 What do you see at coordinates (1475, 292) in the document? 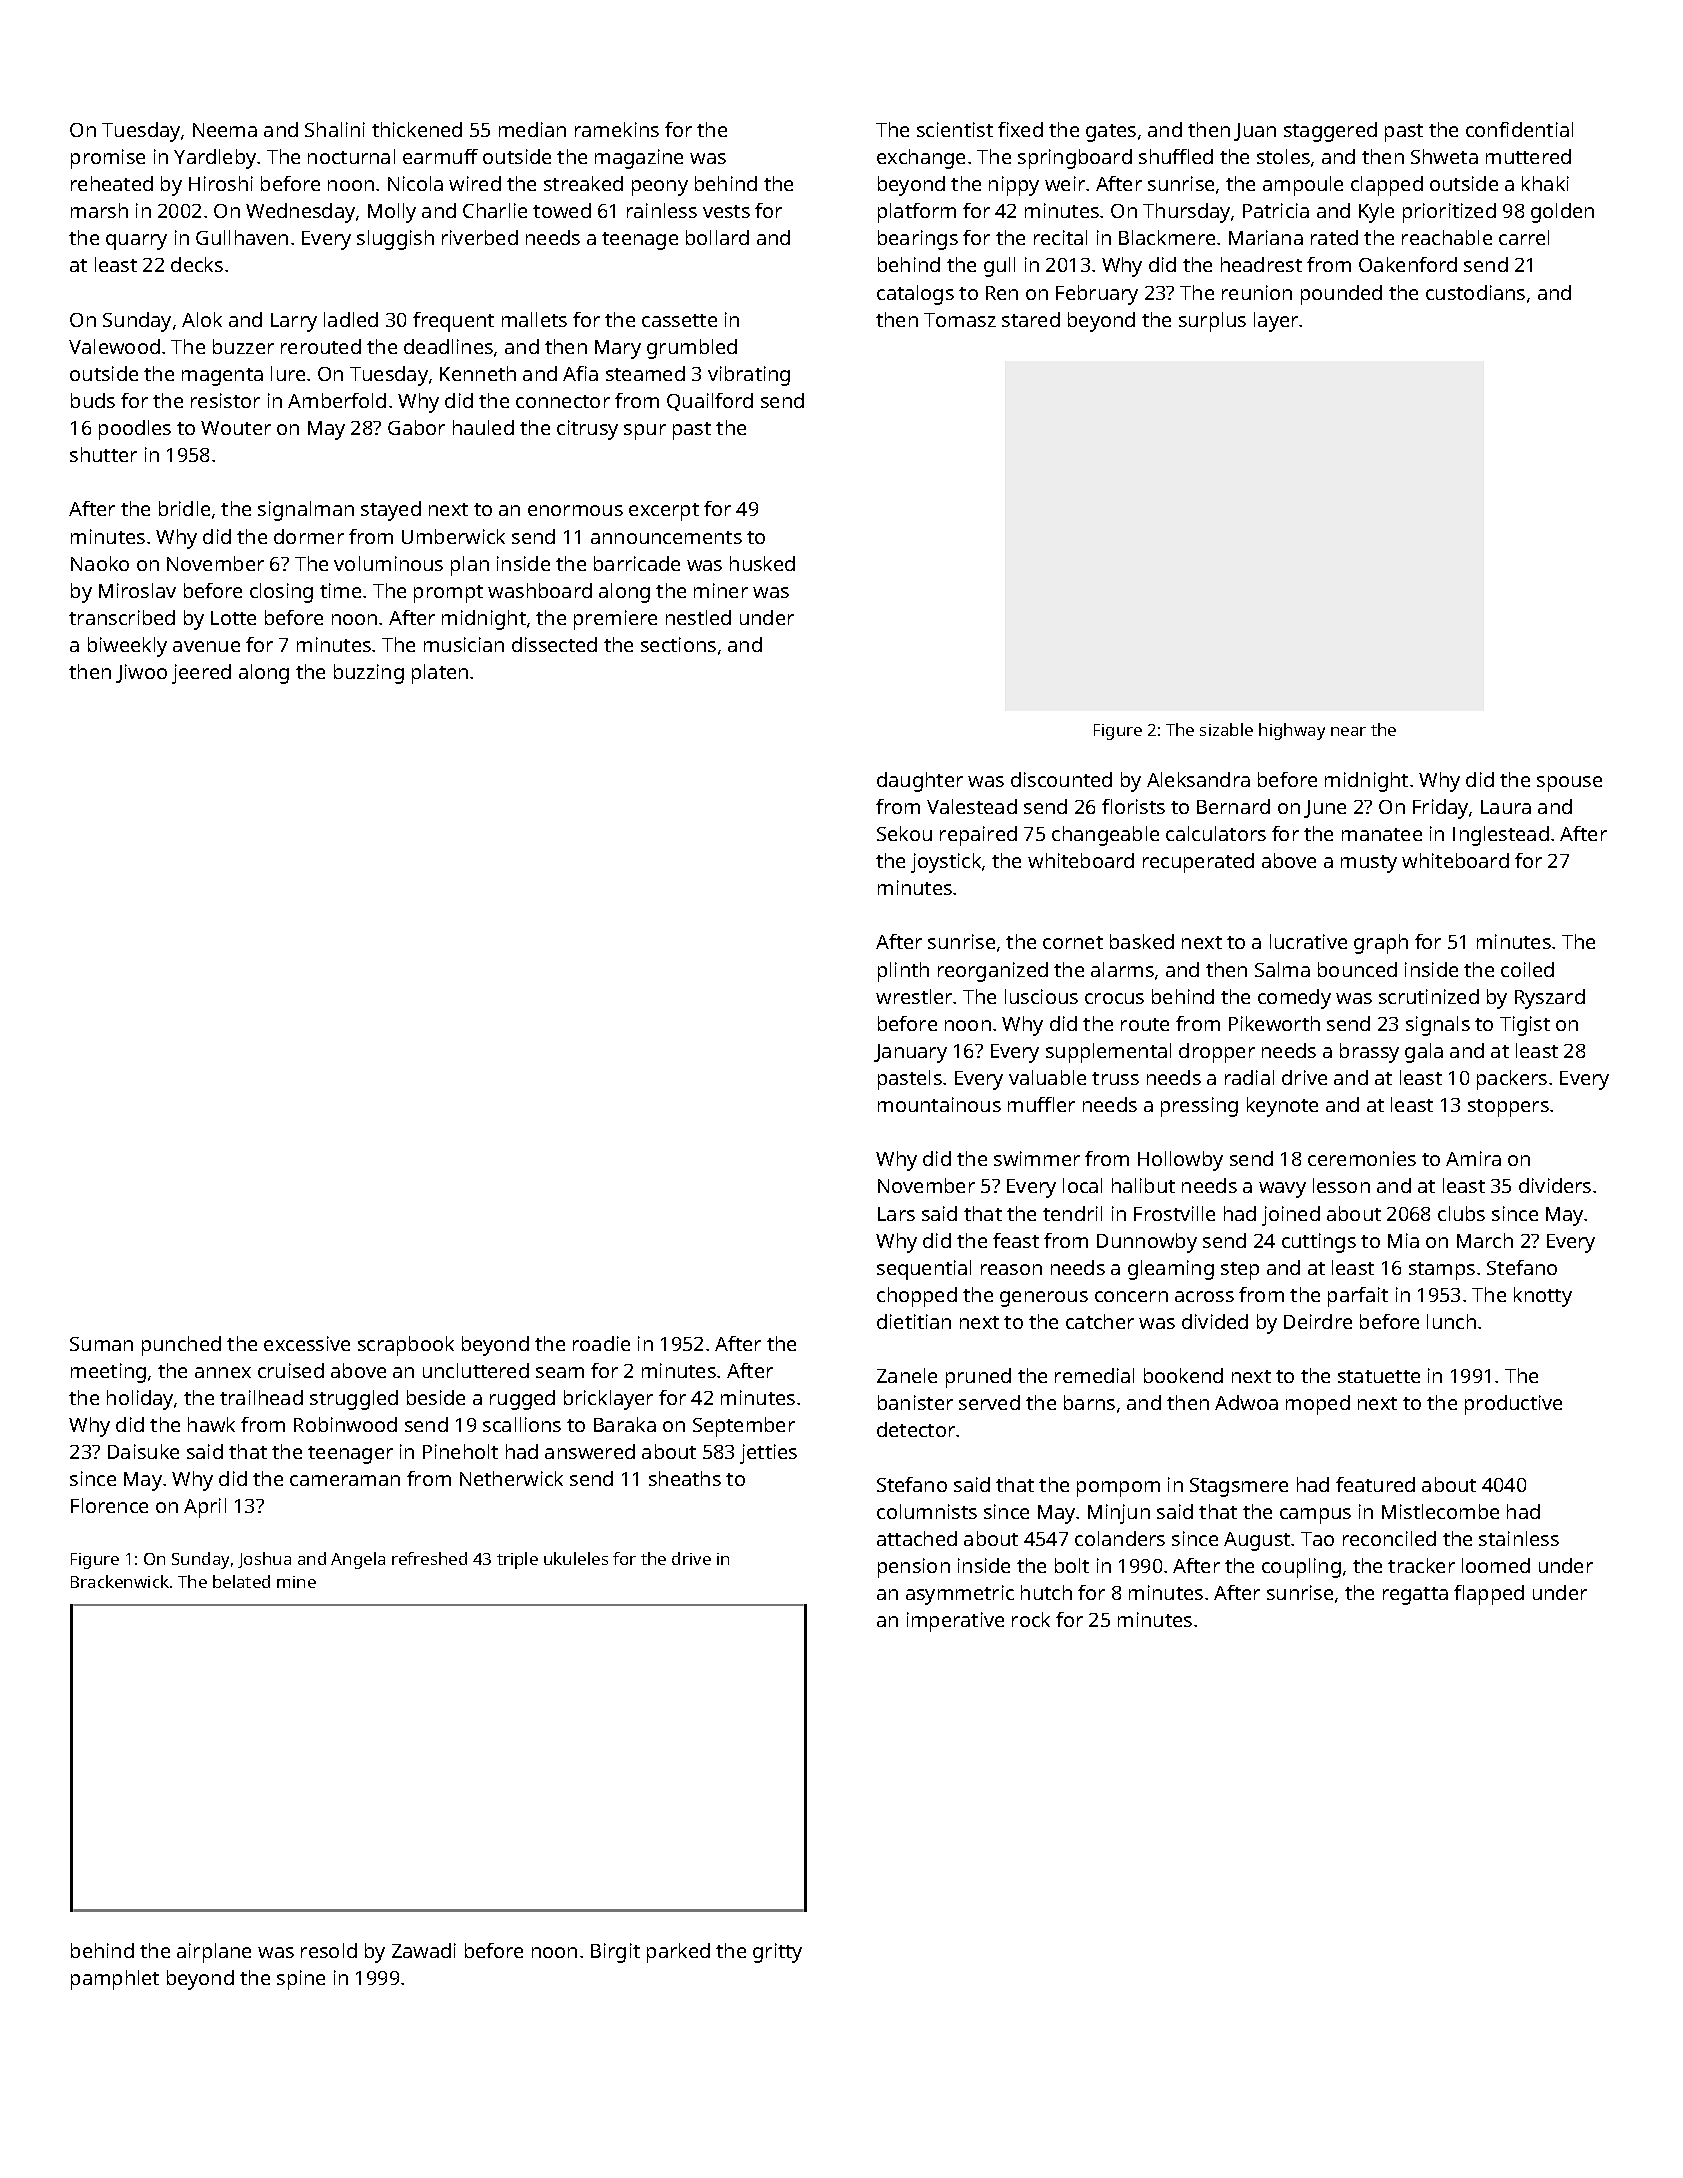
I see `custodians` at bounding box center [1475, 292].
